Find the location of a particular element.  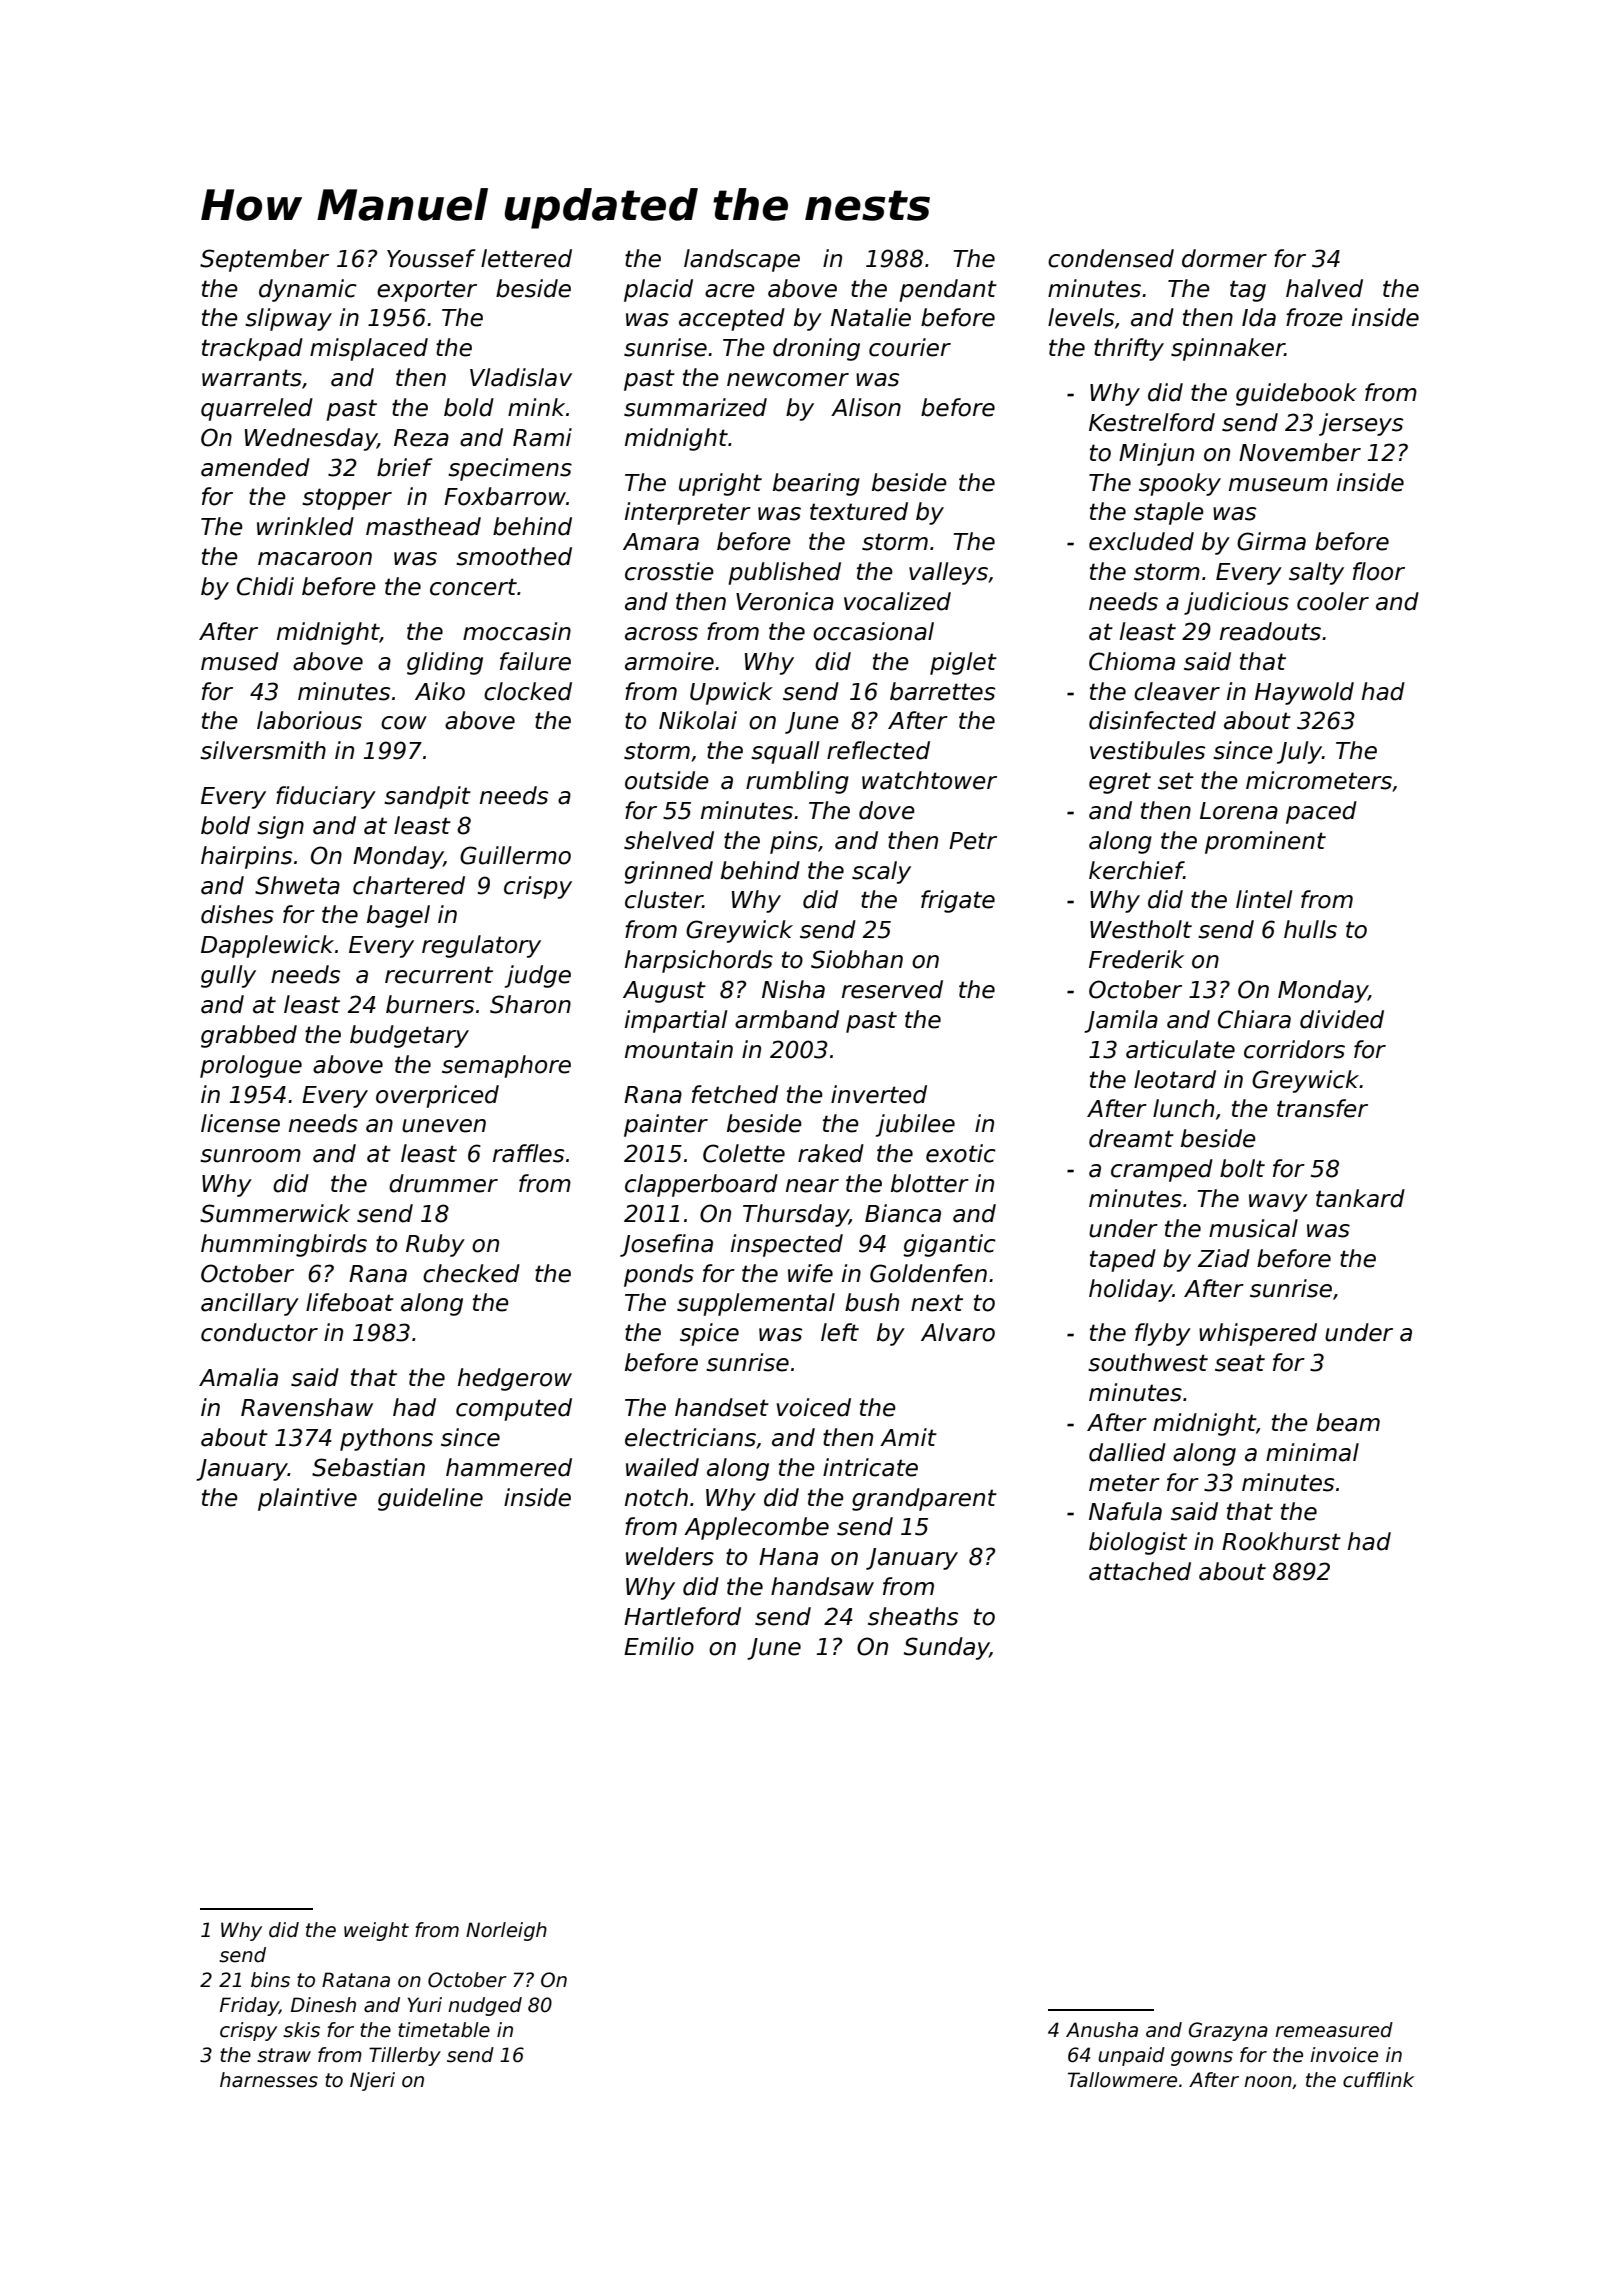

mused is located at coordinates (240, 661).
